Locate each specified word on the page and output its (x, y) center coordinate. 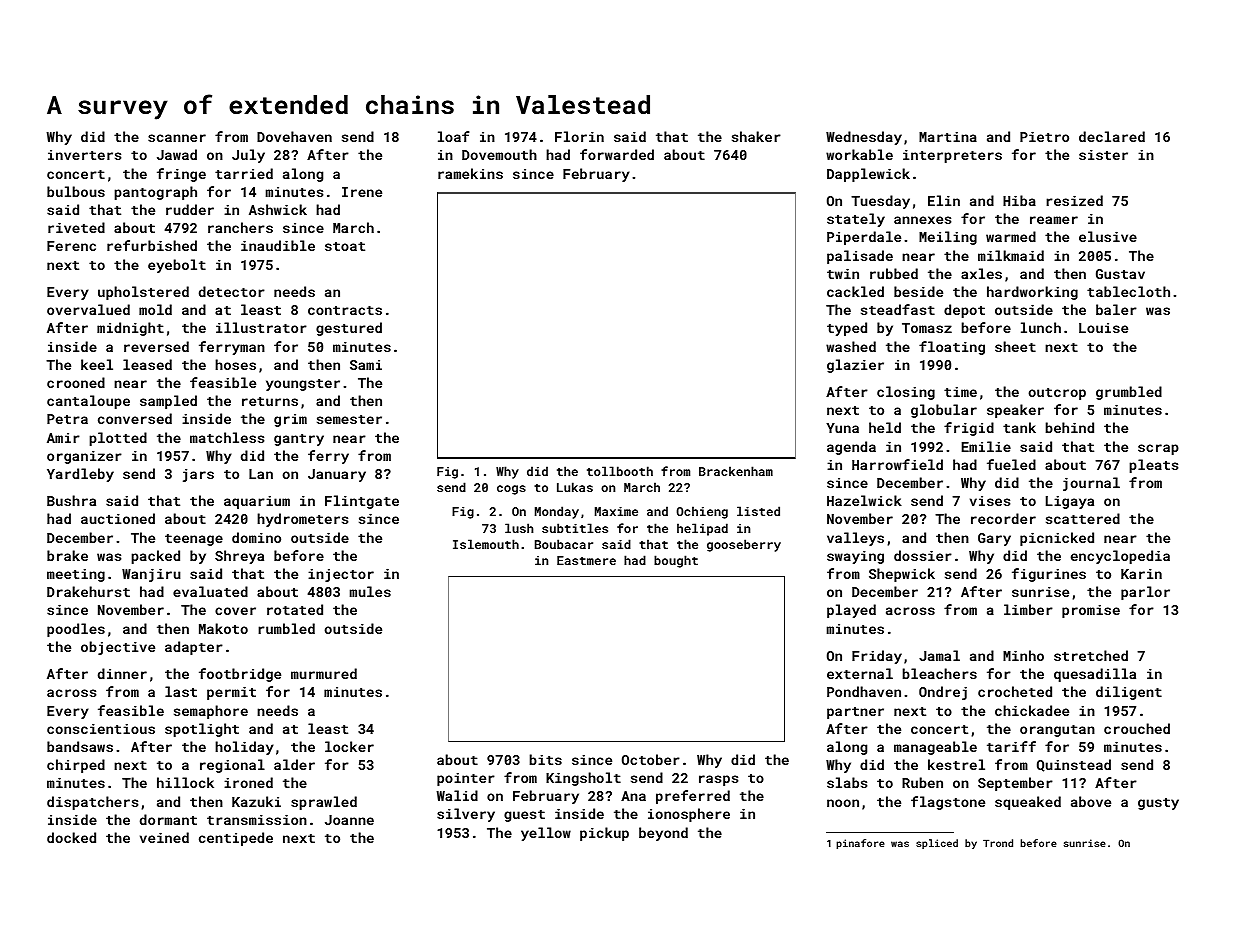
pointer (466, 779)
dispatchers (92, 803)
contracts (345, 310)
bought (676, 561)
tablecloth (1128, 291)
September (1015, 784)
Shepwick (902, 575)
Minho (1023, 655)
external (860, 673)
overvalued (88, 309)
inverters (84, 155)
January (337, 475)
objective (118, 648)
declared (1112, 136)
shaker (756, 136)
